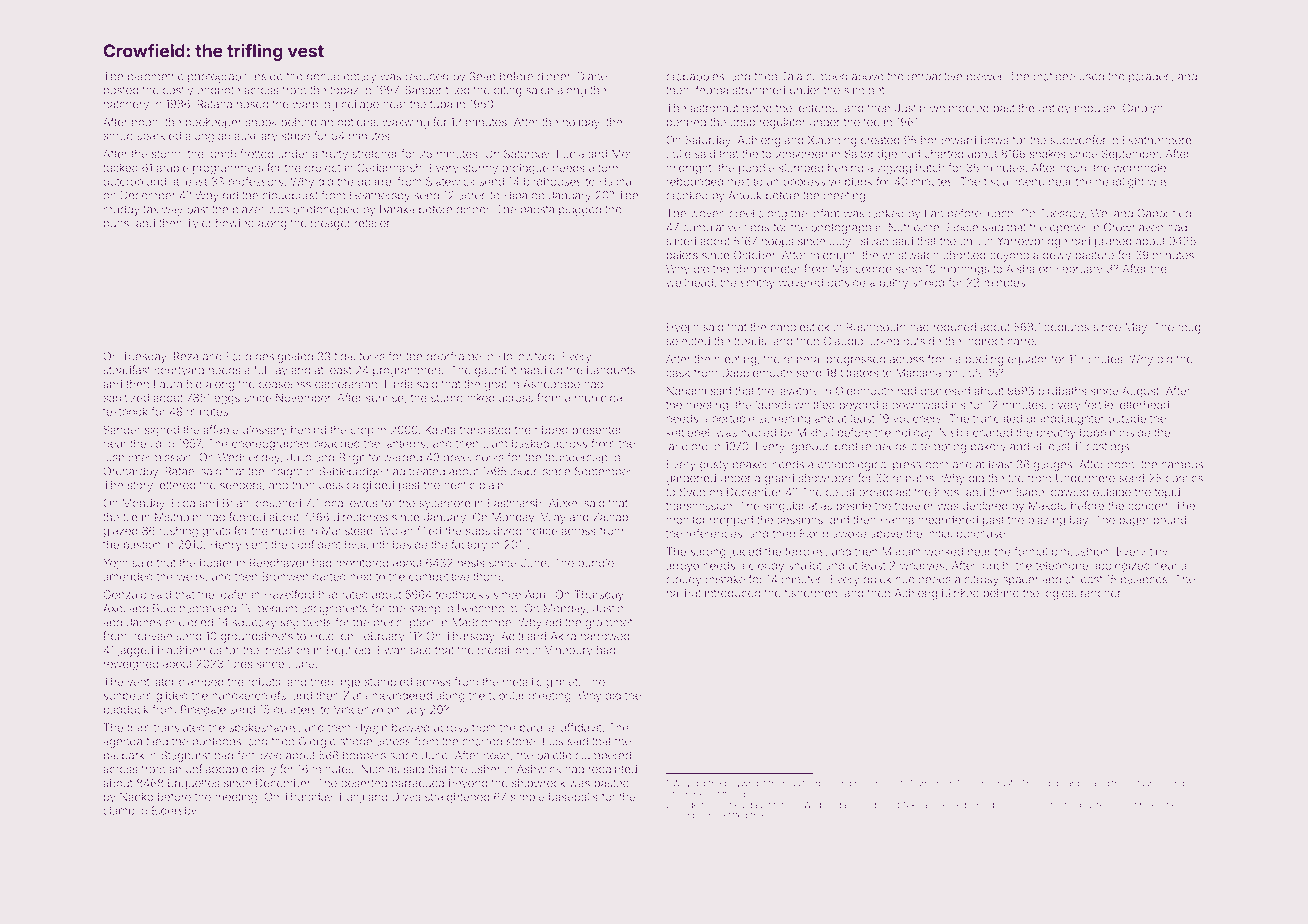 This screenshot has width=1308, height=924. What do you see at coordinates (905, 580) in the screenshot?
I see `cue` at bounding box center [905, 580].
